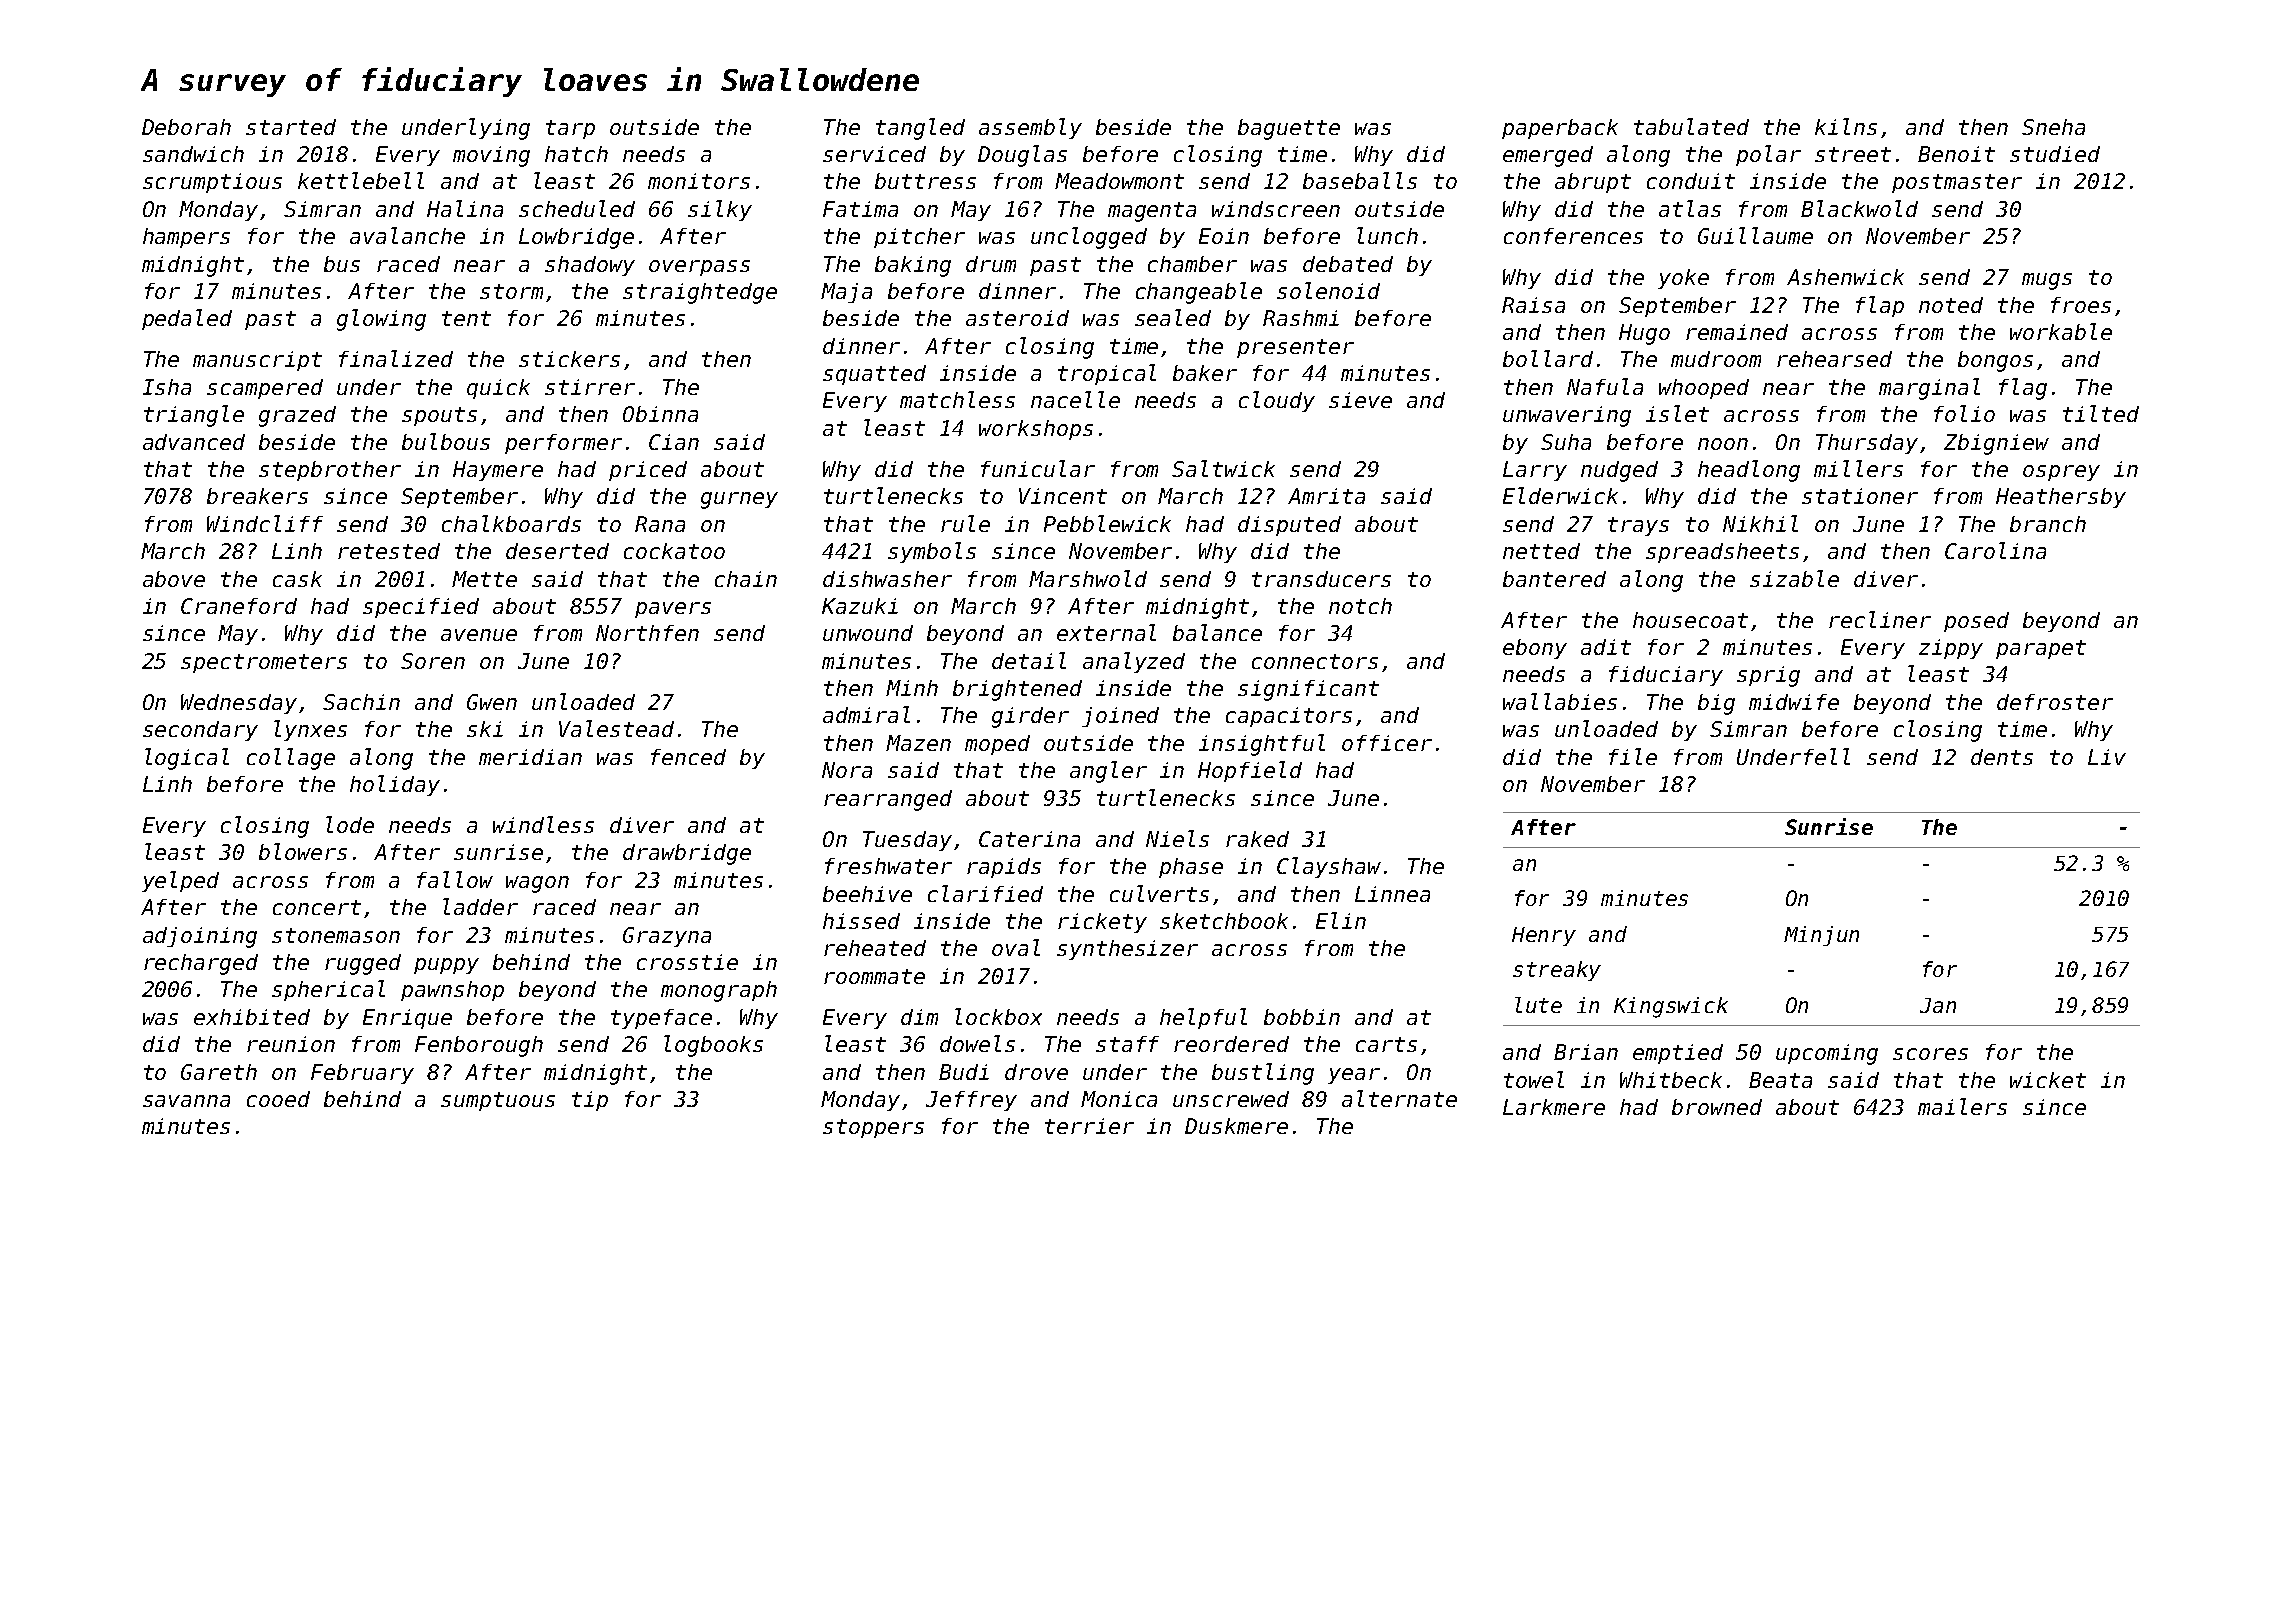 This screenshot has height=1614, width=2282. What do you see at coordinates (1295, 348) in the screenshot?
I see `presenter` at bounding box center [1295, 348].
